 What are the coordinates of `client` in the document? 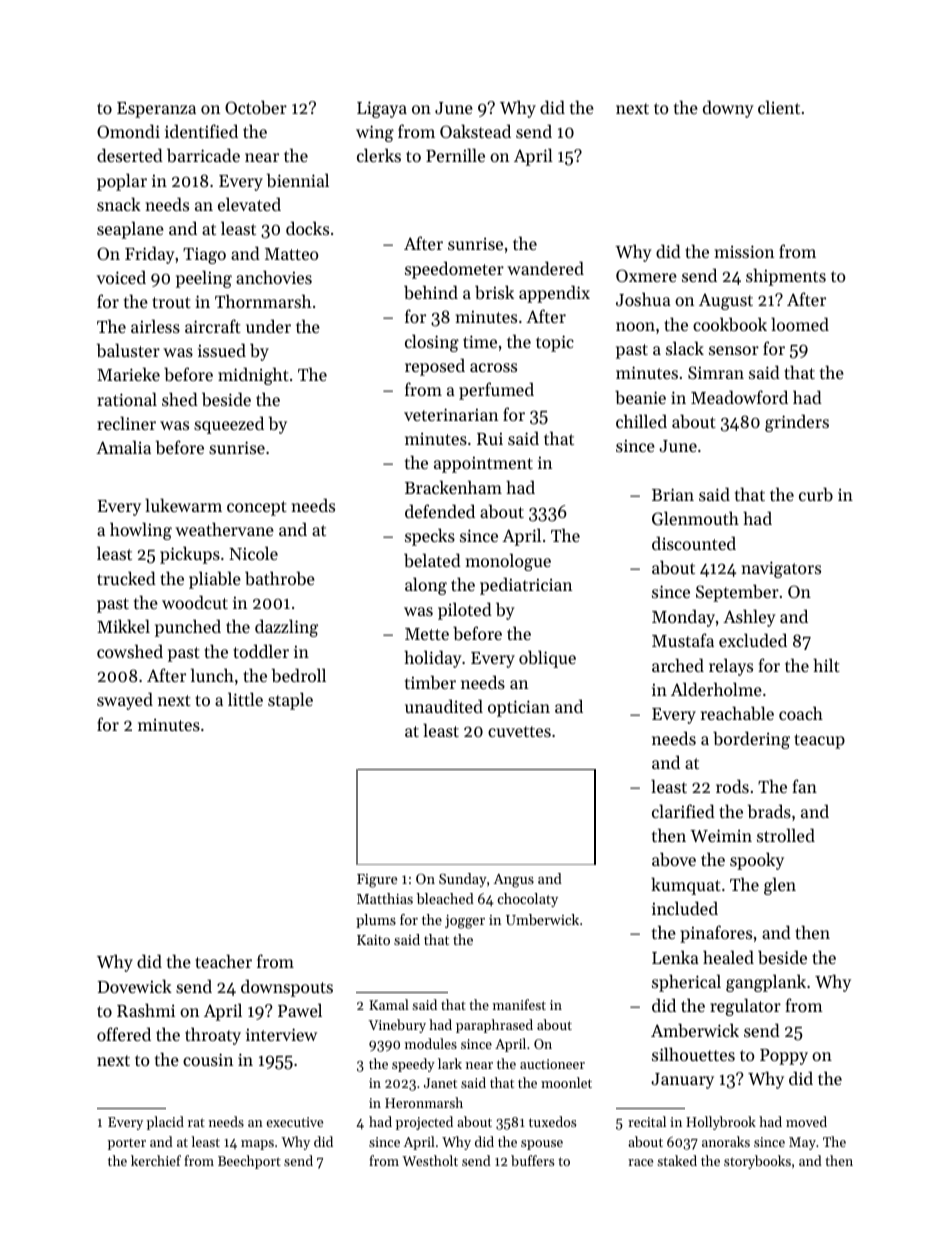 It's located at (779, 107).
